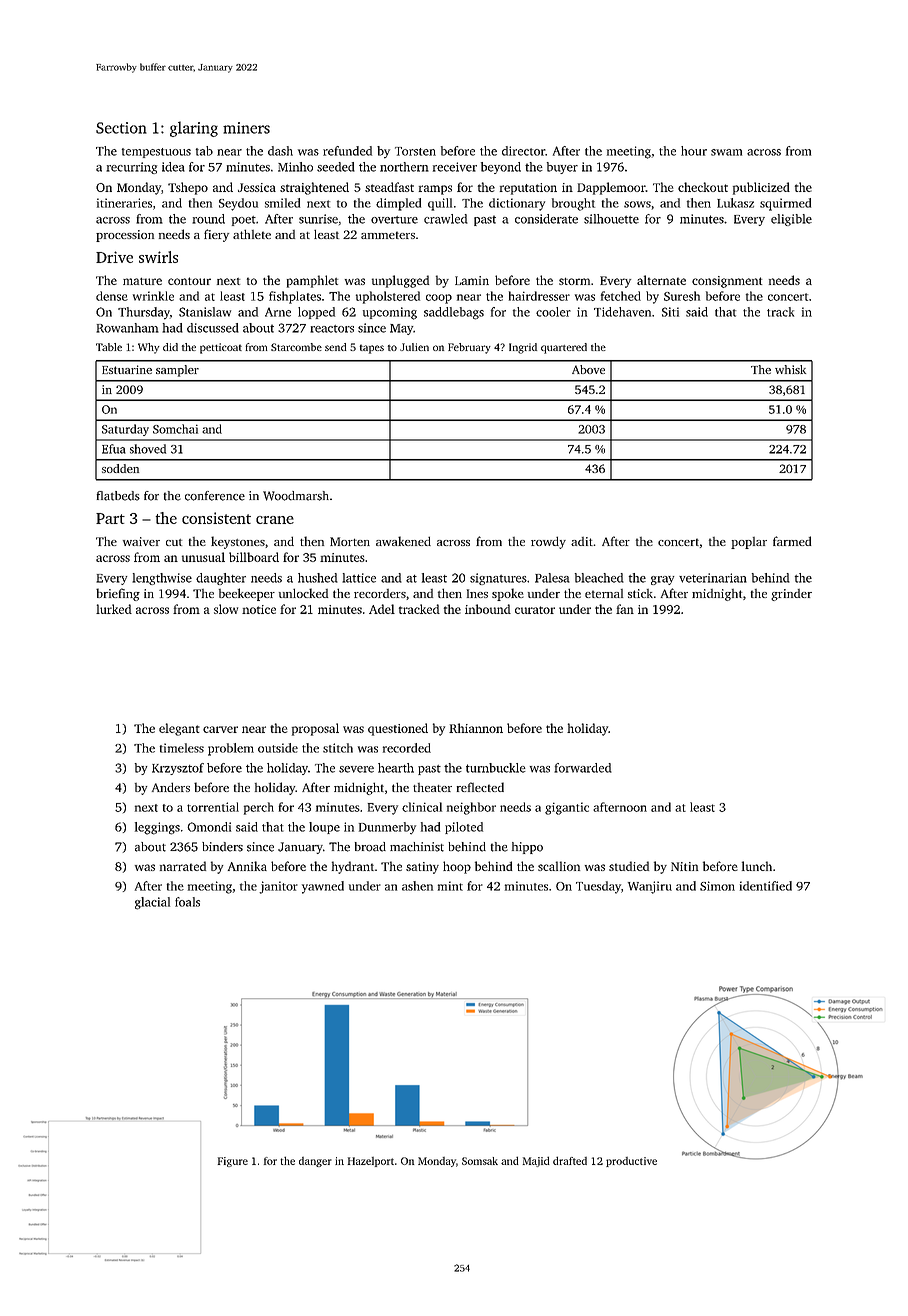  Describe the element at coordinates (372, 349) in the screenshot. I see `tapes` at that location.
